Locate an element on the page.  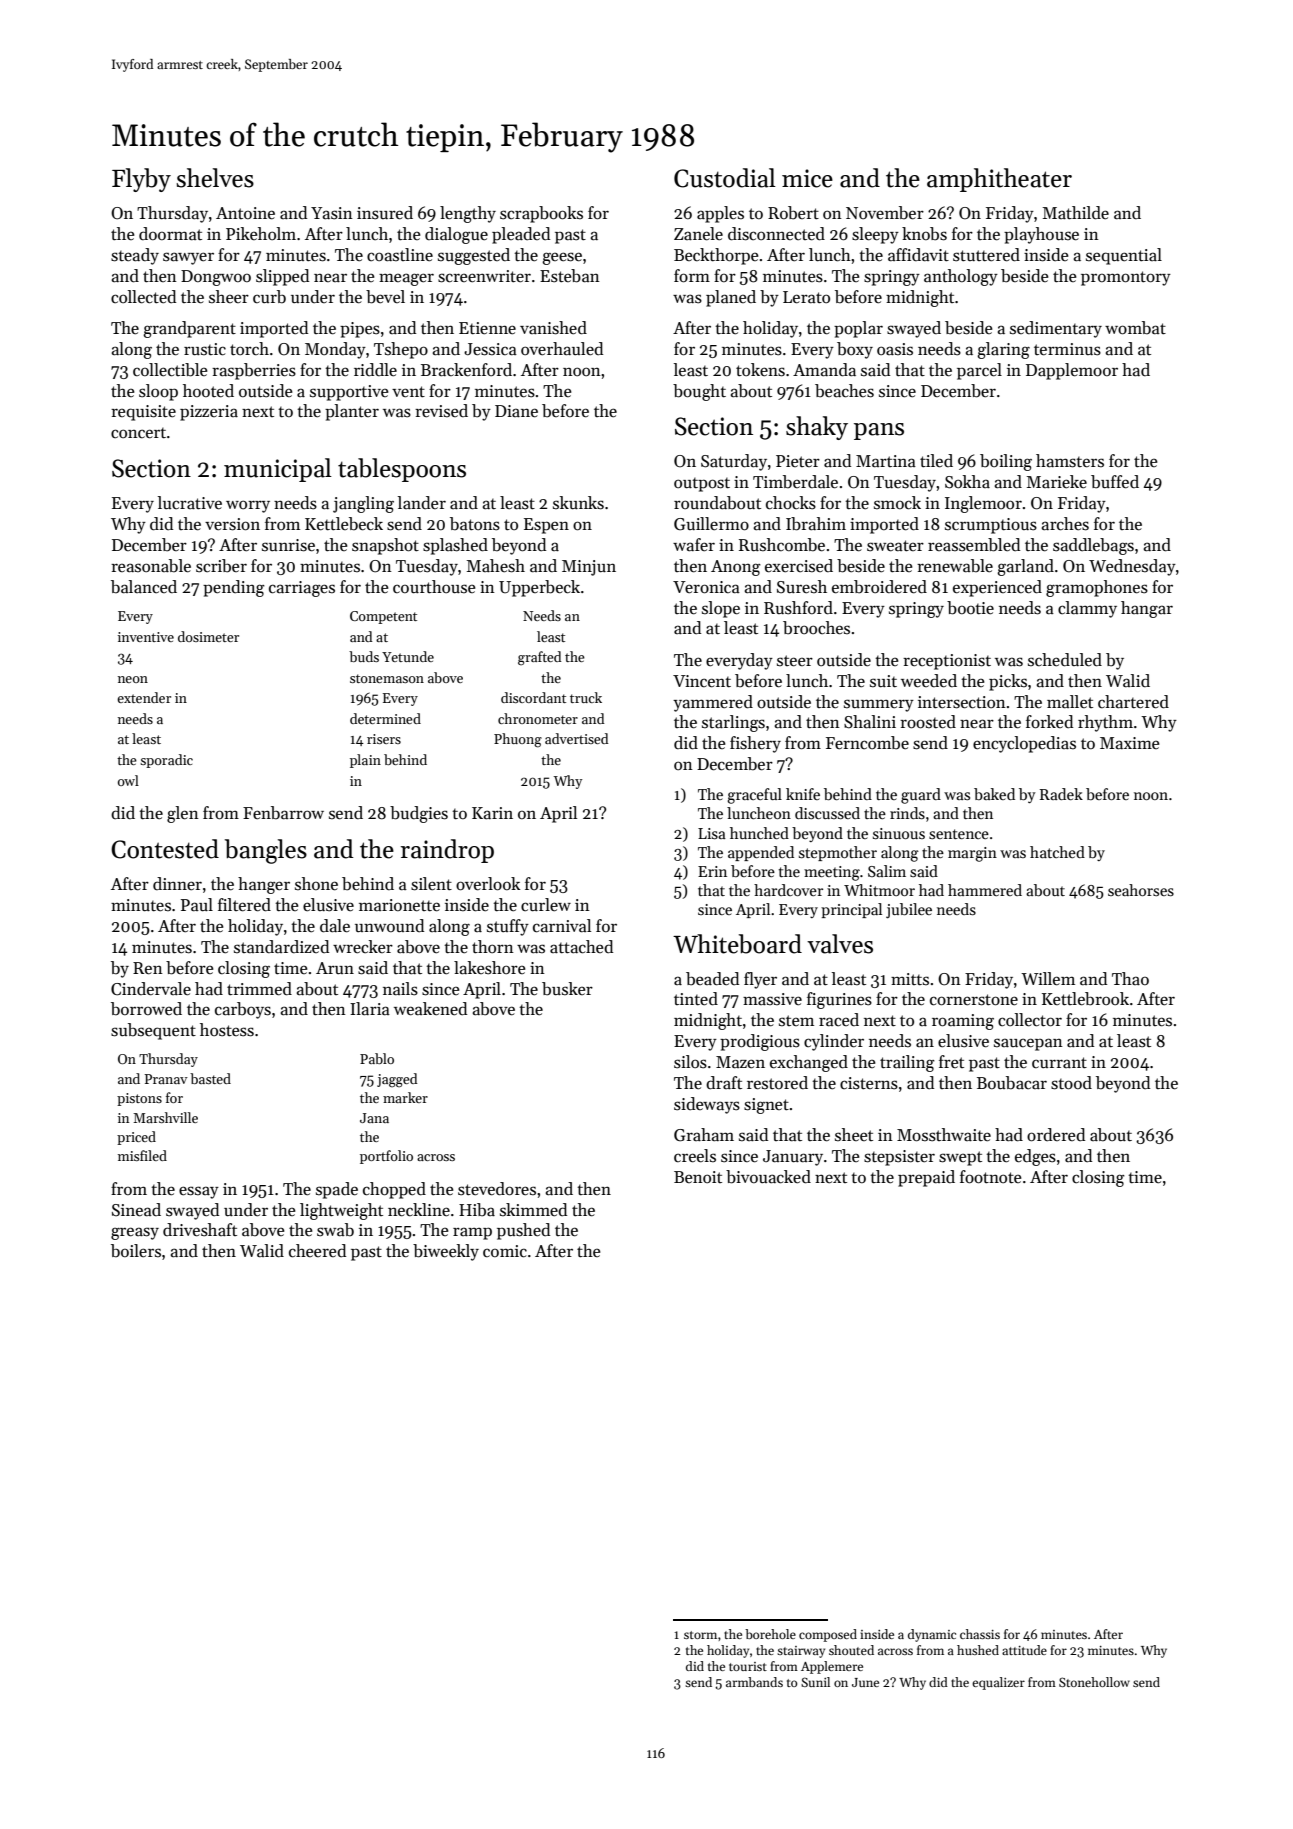
Whiteboard is located at coordinates (737, 944).
